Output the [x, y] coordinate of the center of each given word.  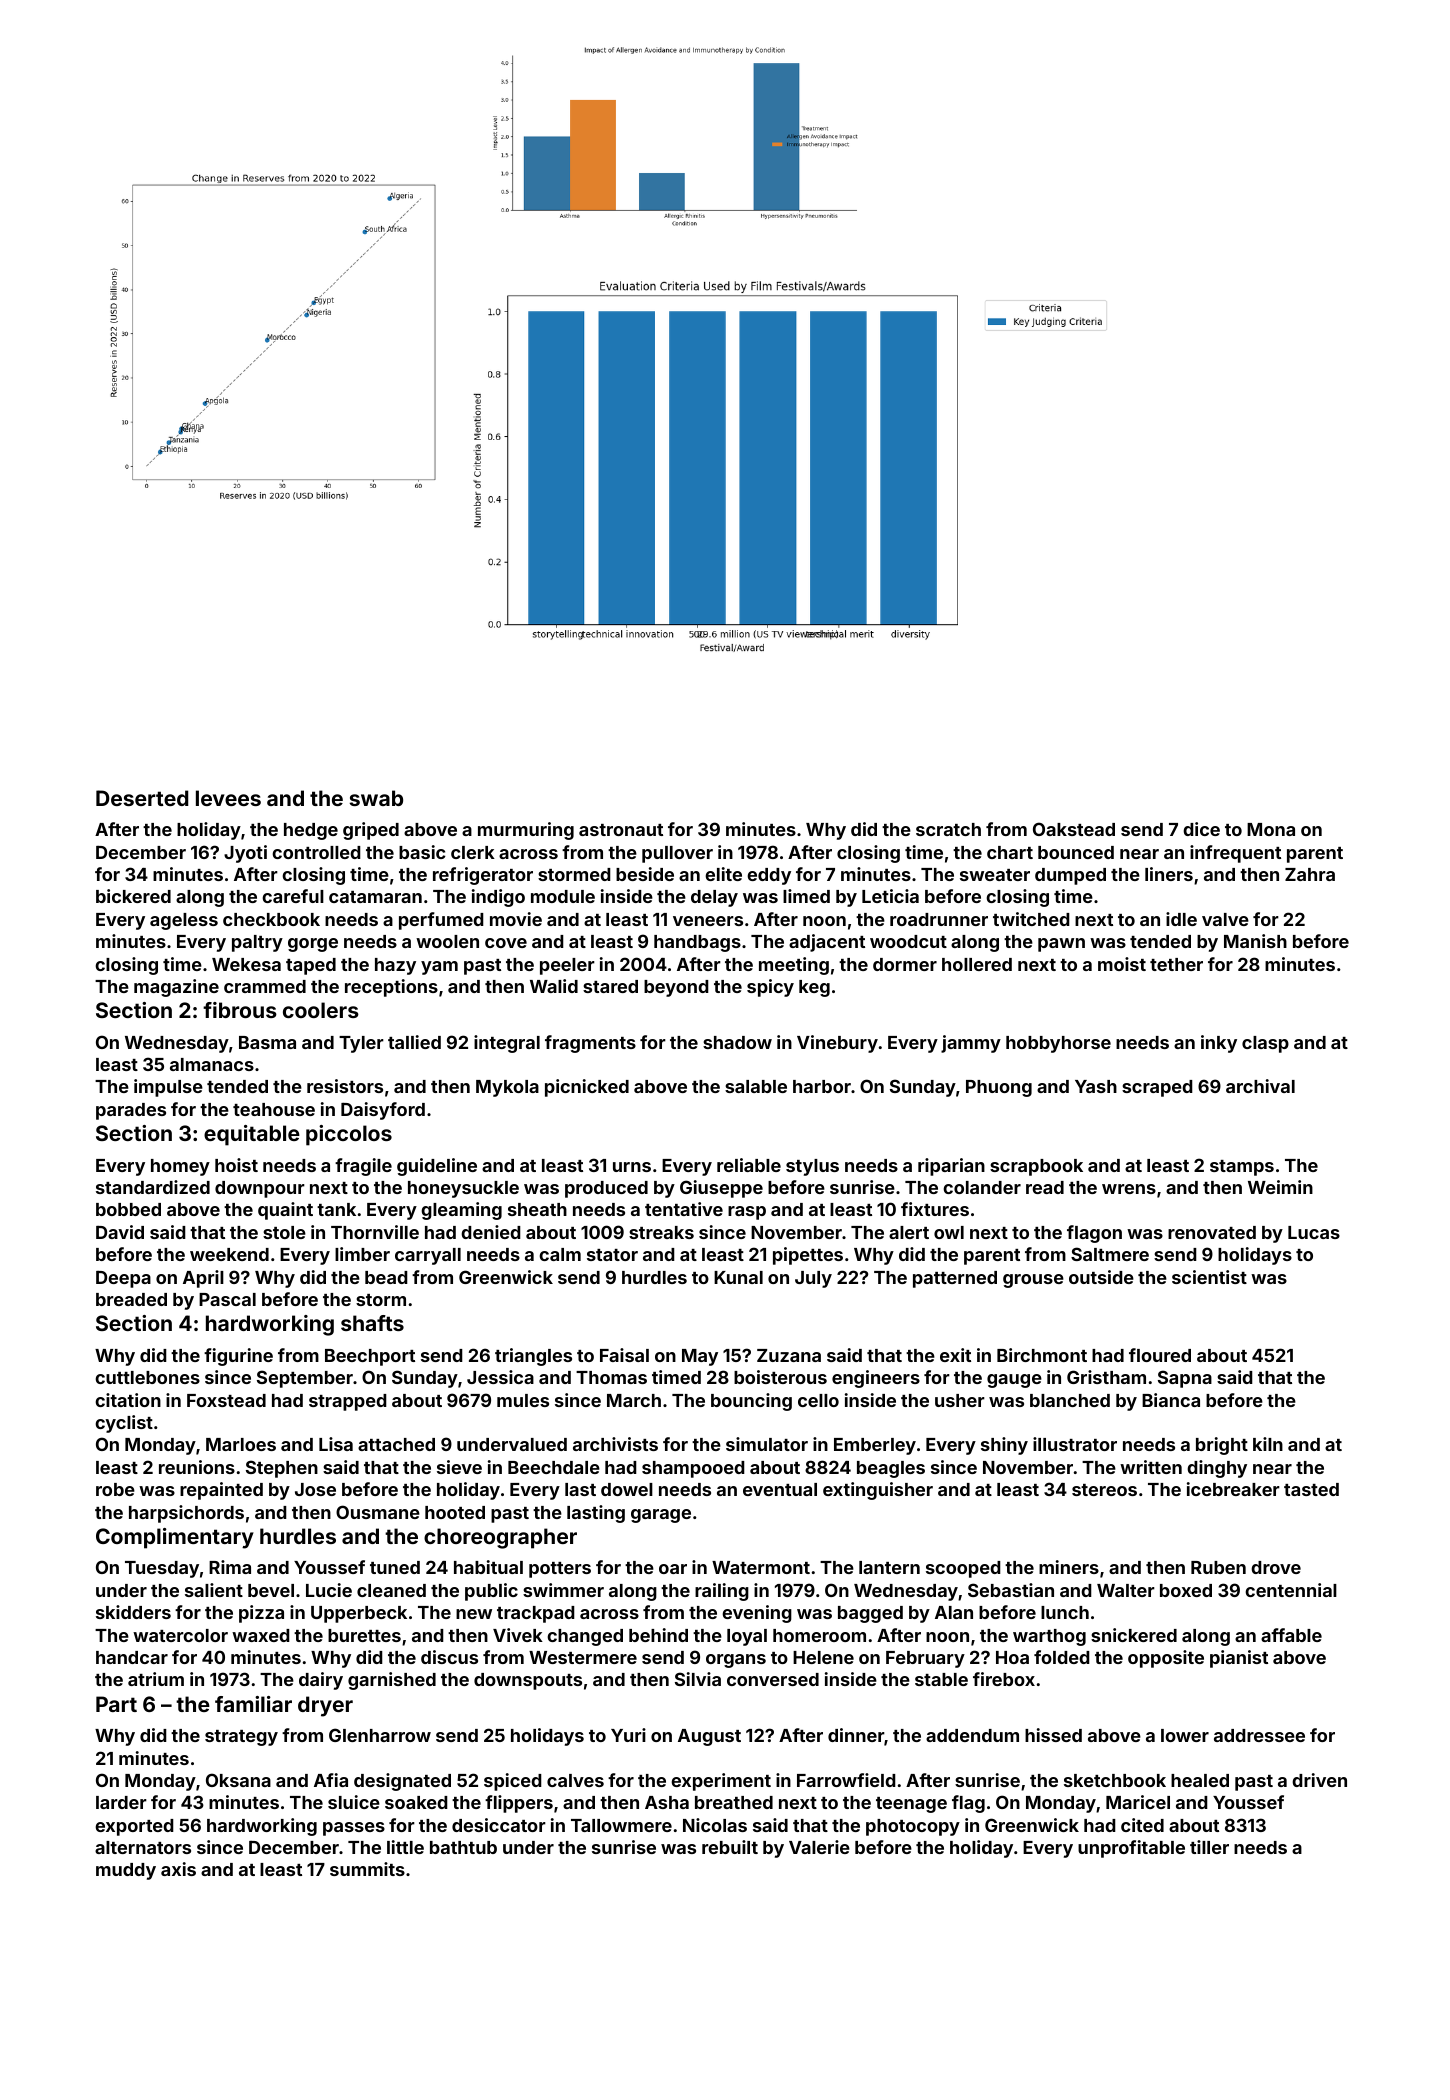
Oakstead [1074, 829]
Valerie [819, 1847]
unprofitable [1131, 1849]
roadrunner [939, 919]
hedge [311, 831]
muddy [126, 1871]
